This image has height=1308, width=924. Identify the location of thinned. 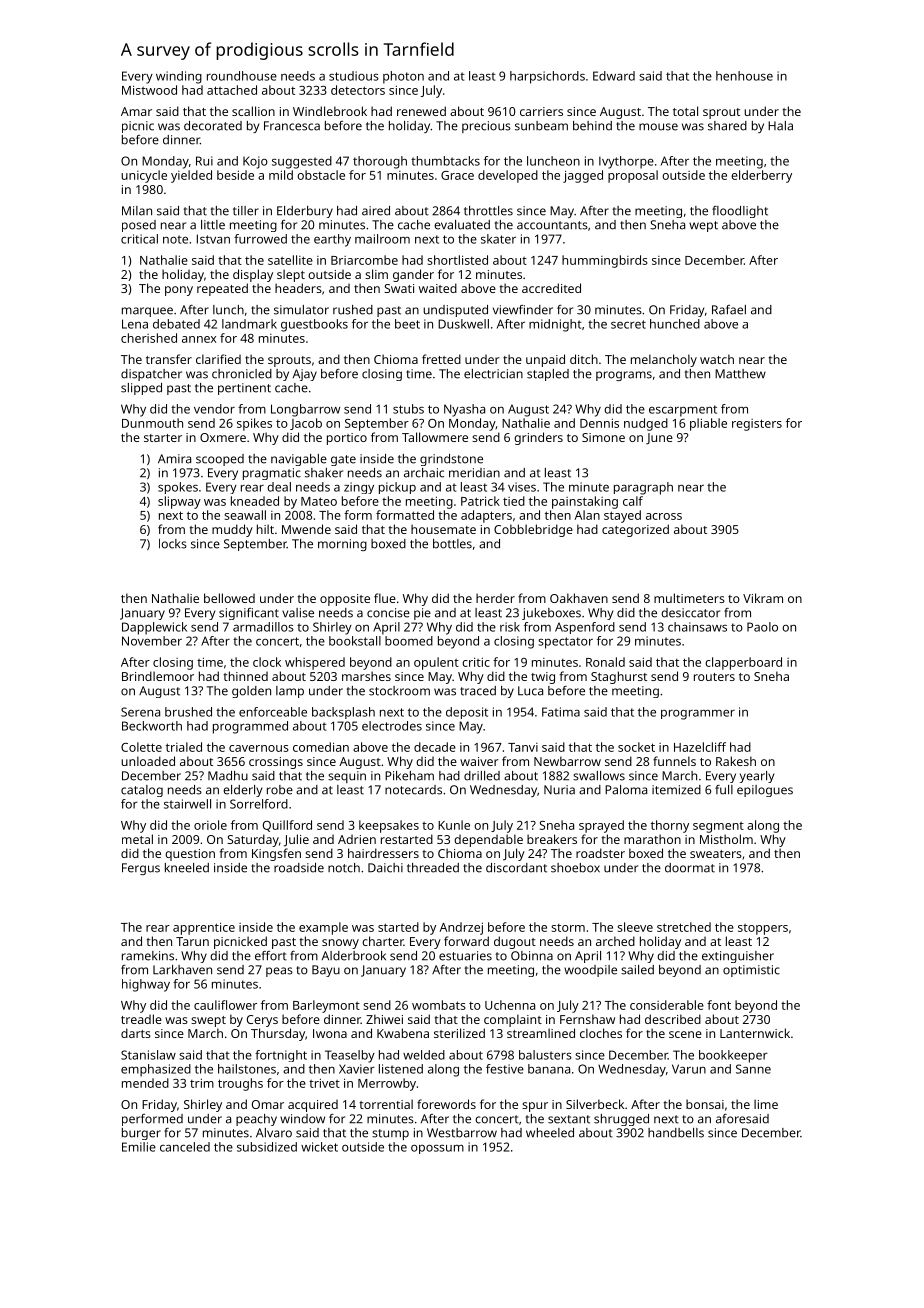
(246, 676).
